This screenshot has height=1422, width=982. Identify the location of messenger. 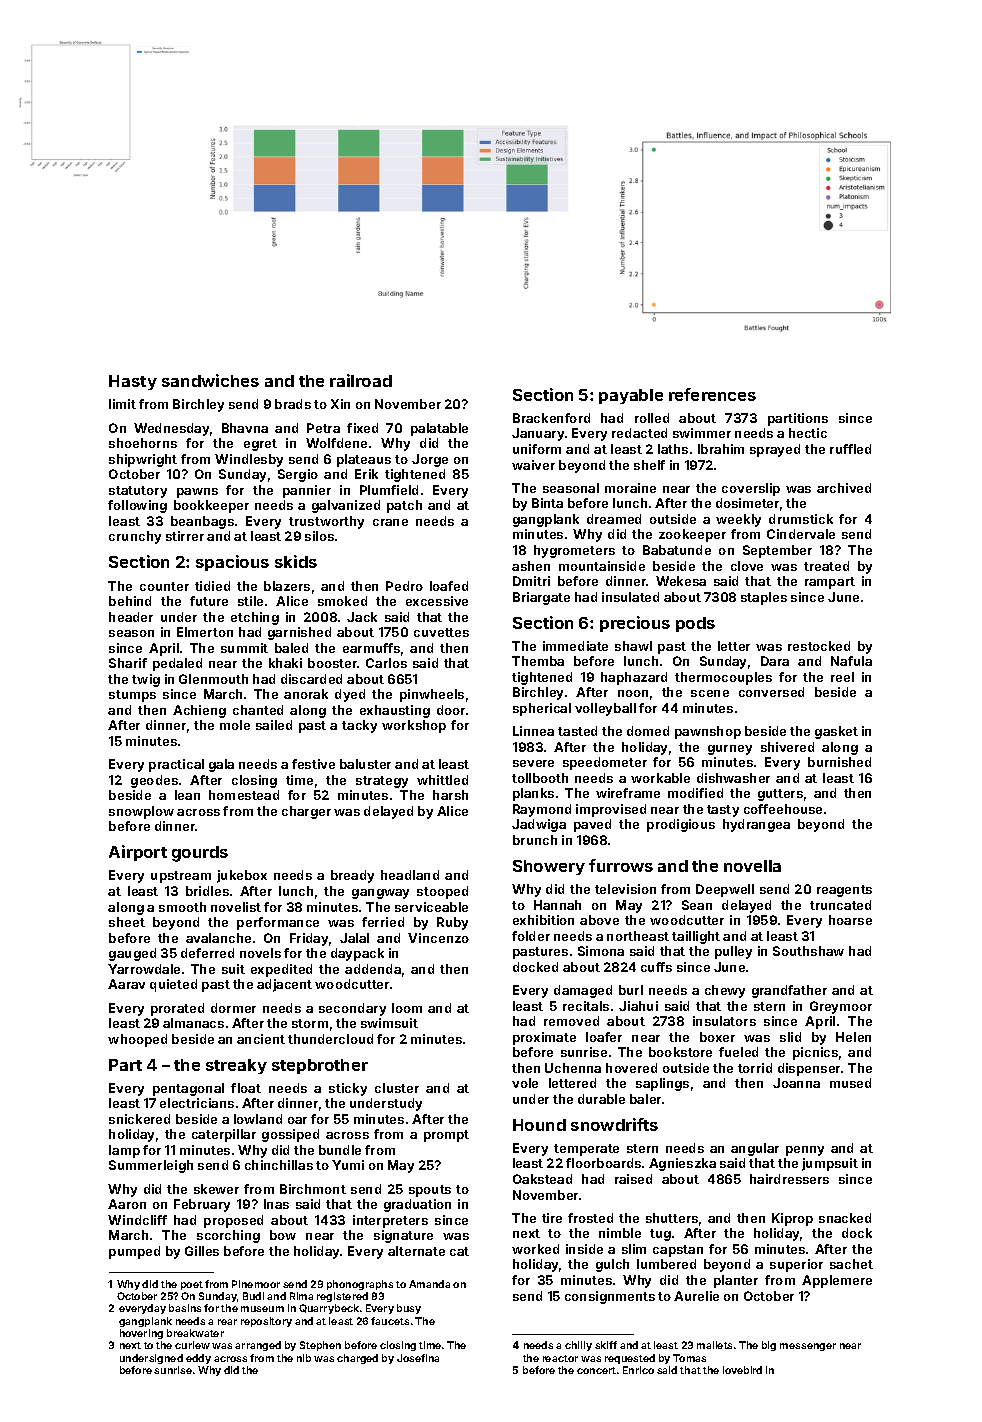
(808, 1347).
